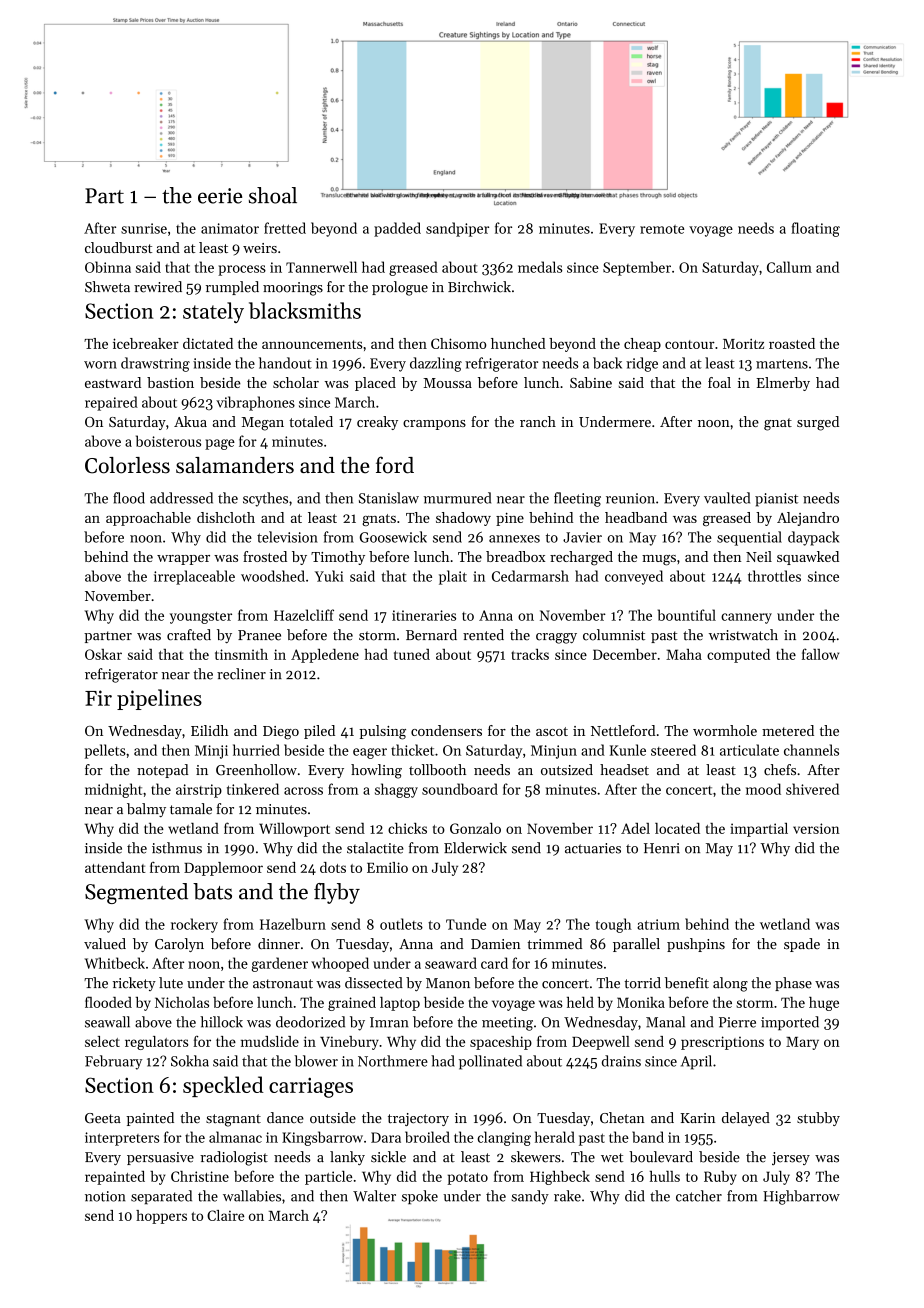 This image has height=1308, width=924. I want to click on dictated, so click(208, 343).
